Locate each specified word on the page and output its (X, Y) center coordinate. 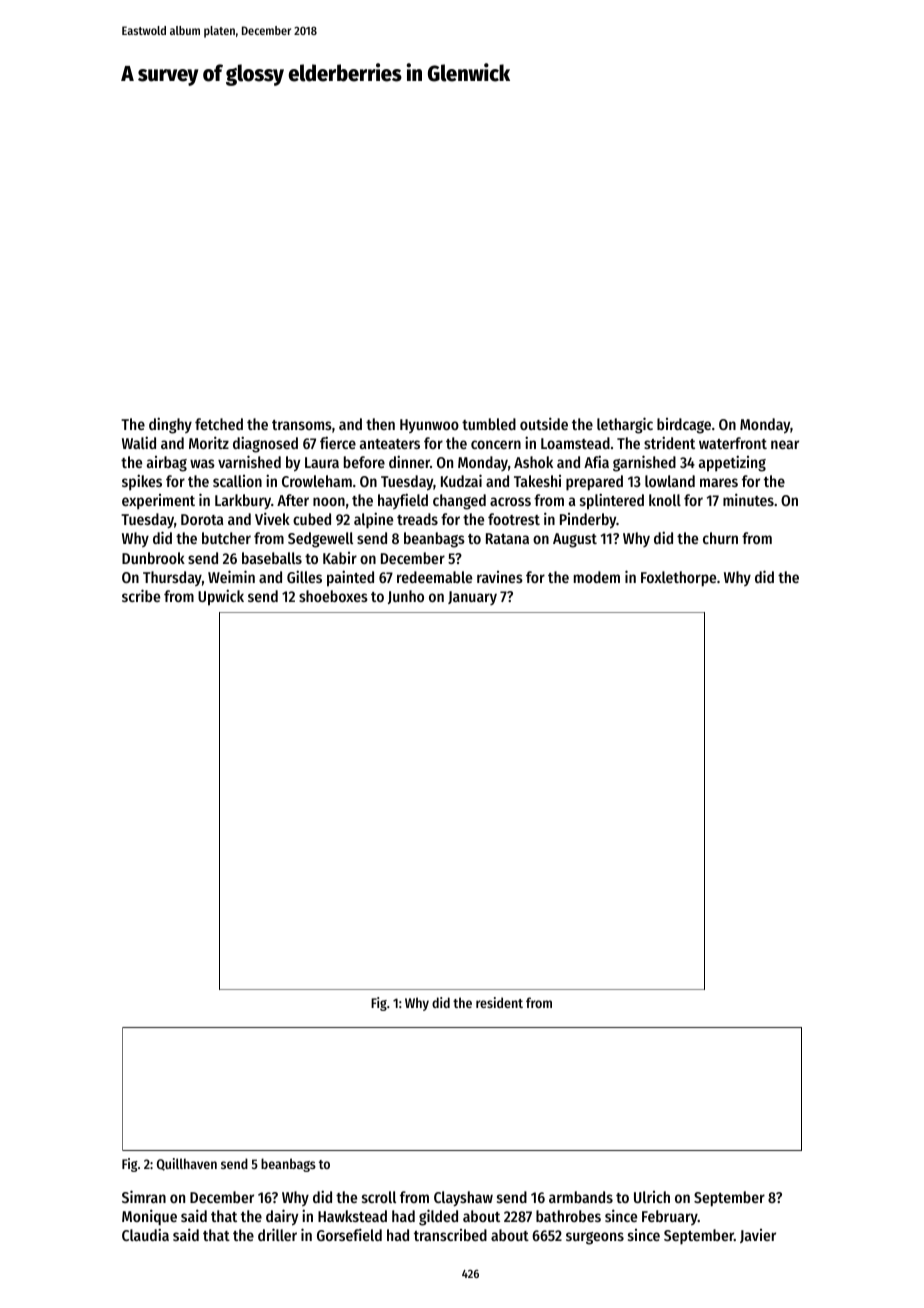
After (293, 500)
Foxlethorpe (678, 579)
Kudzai (461, 480)
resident (499, 1002)
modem (597, 577)
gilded (438, 1217)
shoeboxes (333, 596)
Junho (406, 597)
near (785, 444)
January (472, 598)
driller (277, 1234)
